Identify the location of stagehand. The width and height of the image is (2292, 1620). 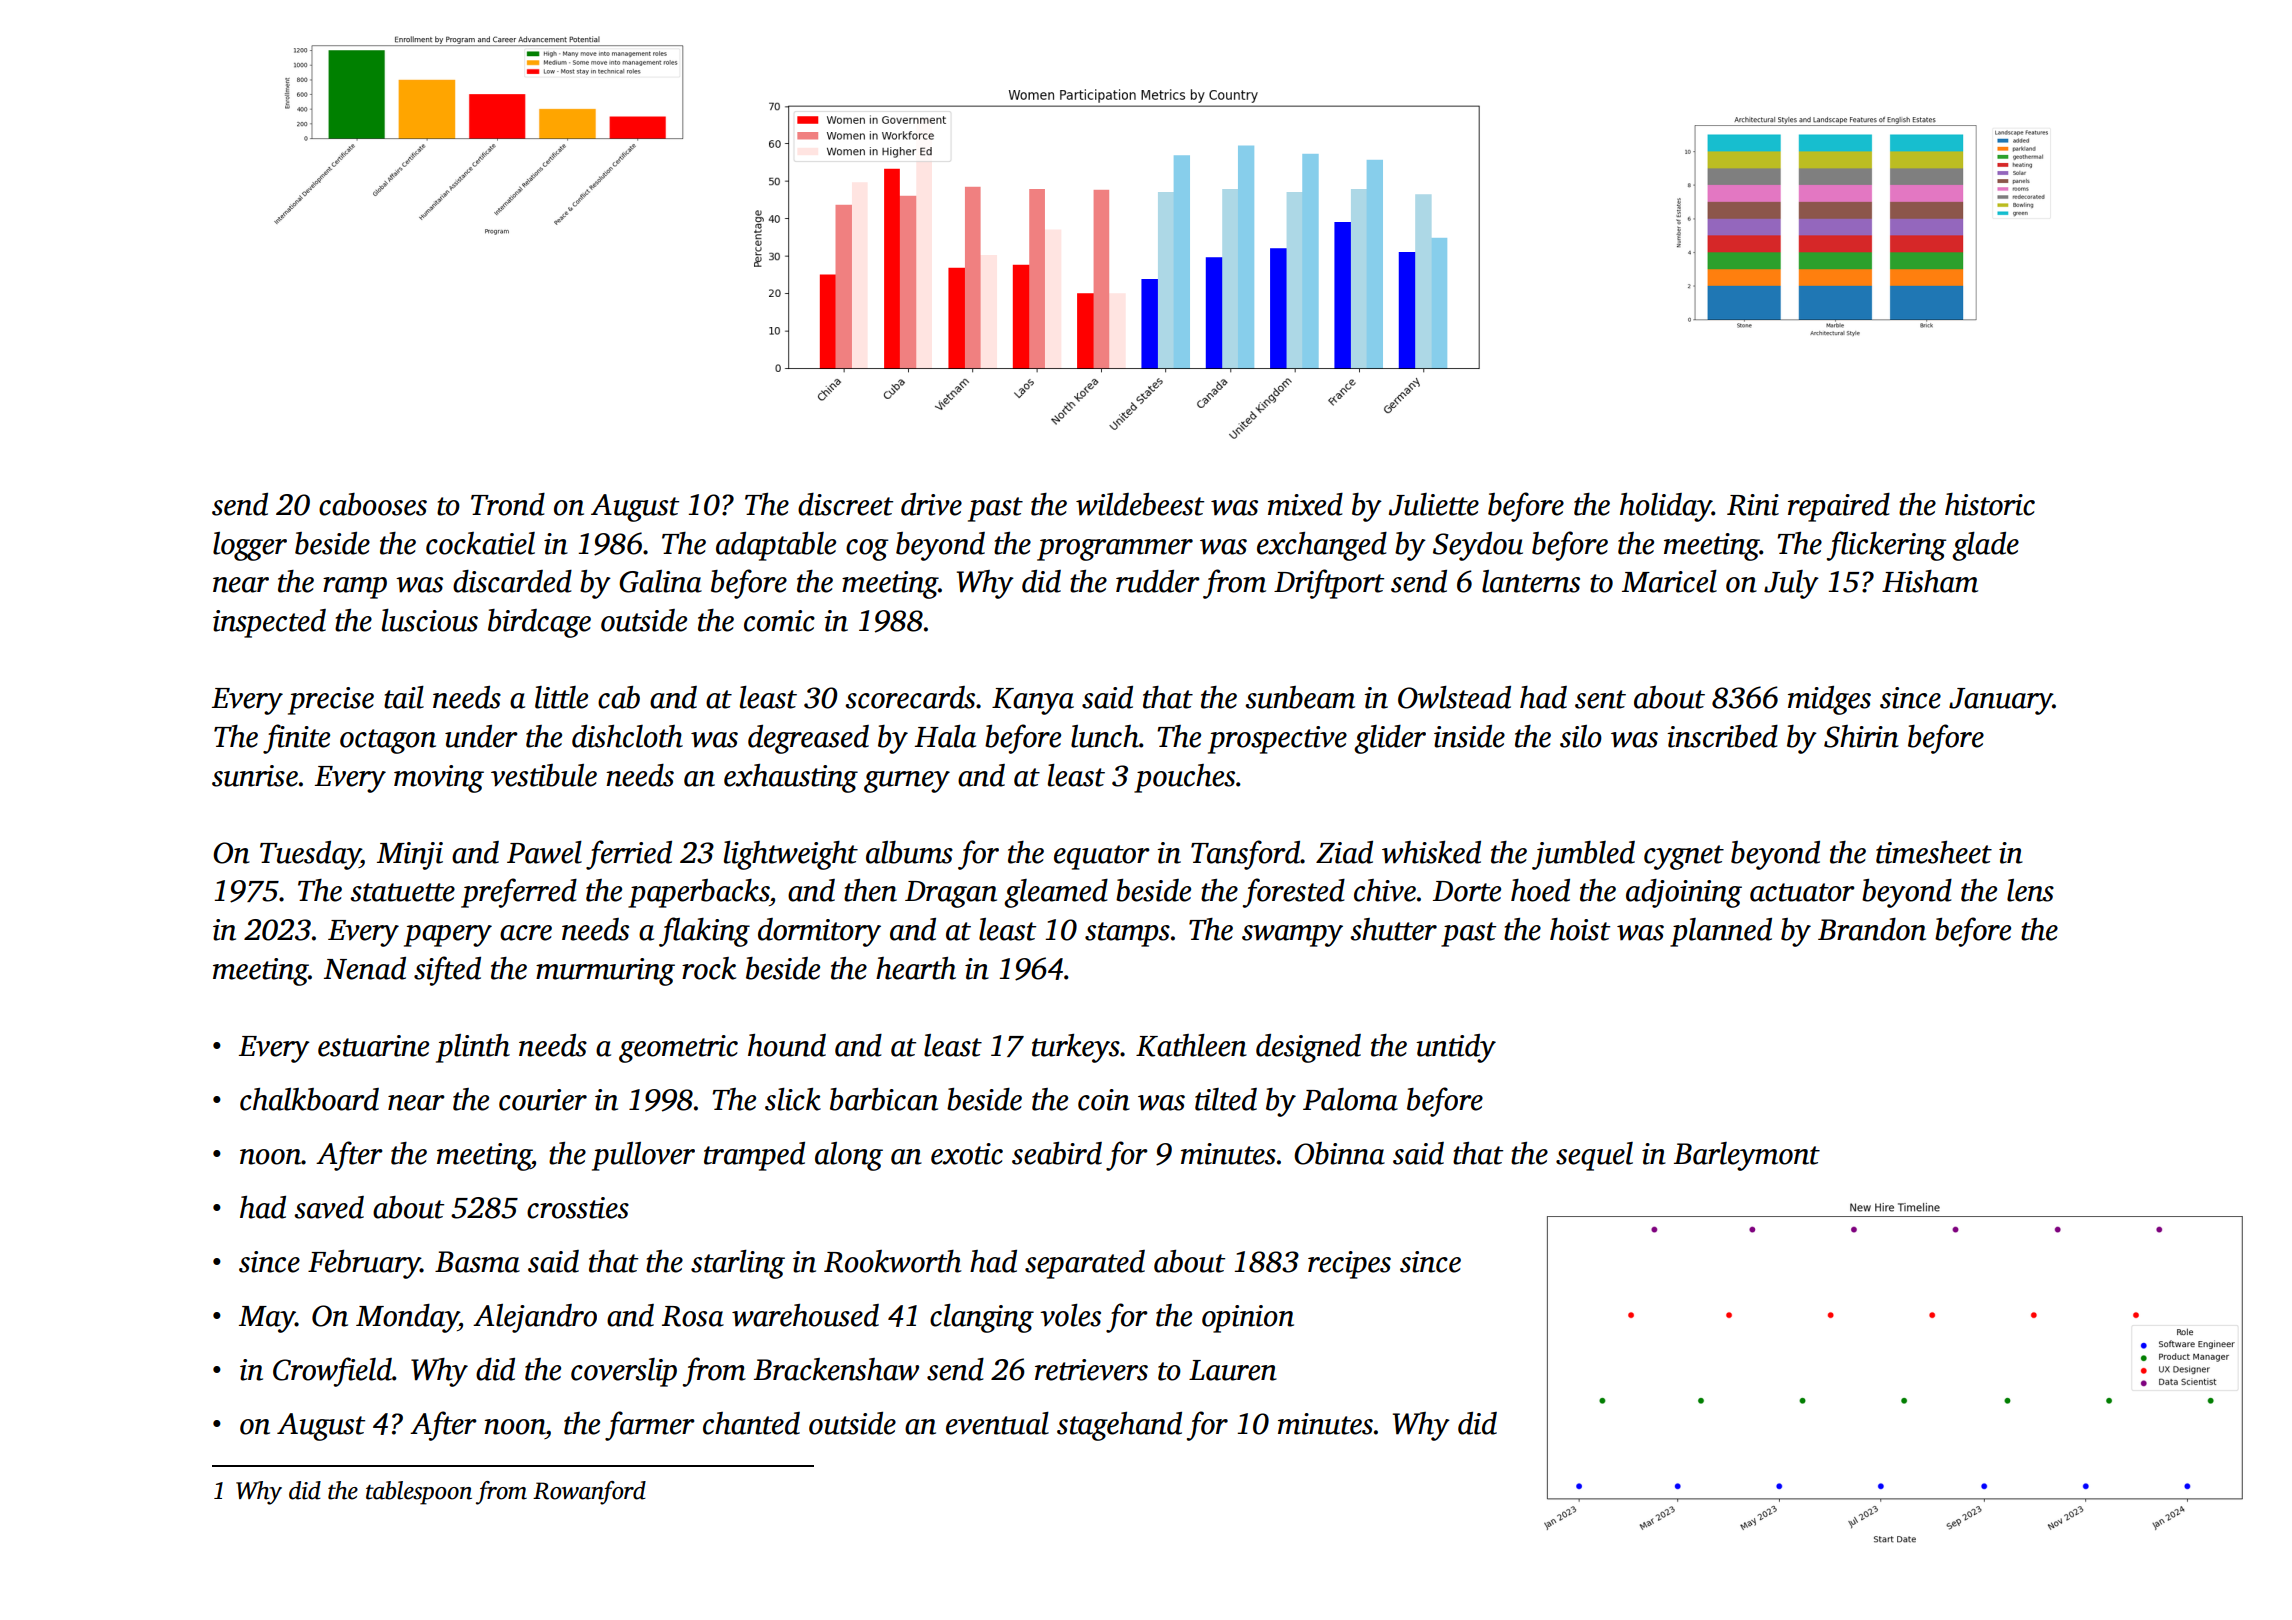
(1119, 1426).
